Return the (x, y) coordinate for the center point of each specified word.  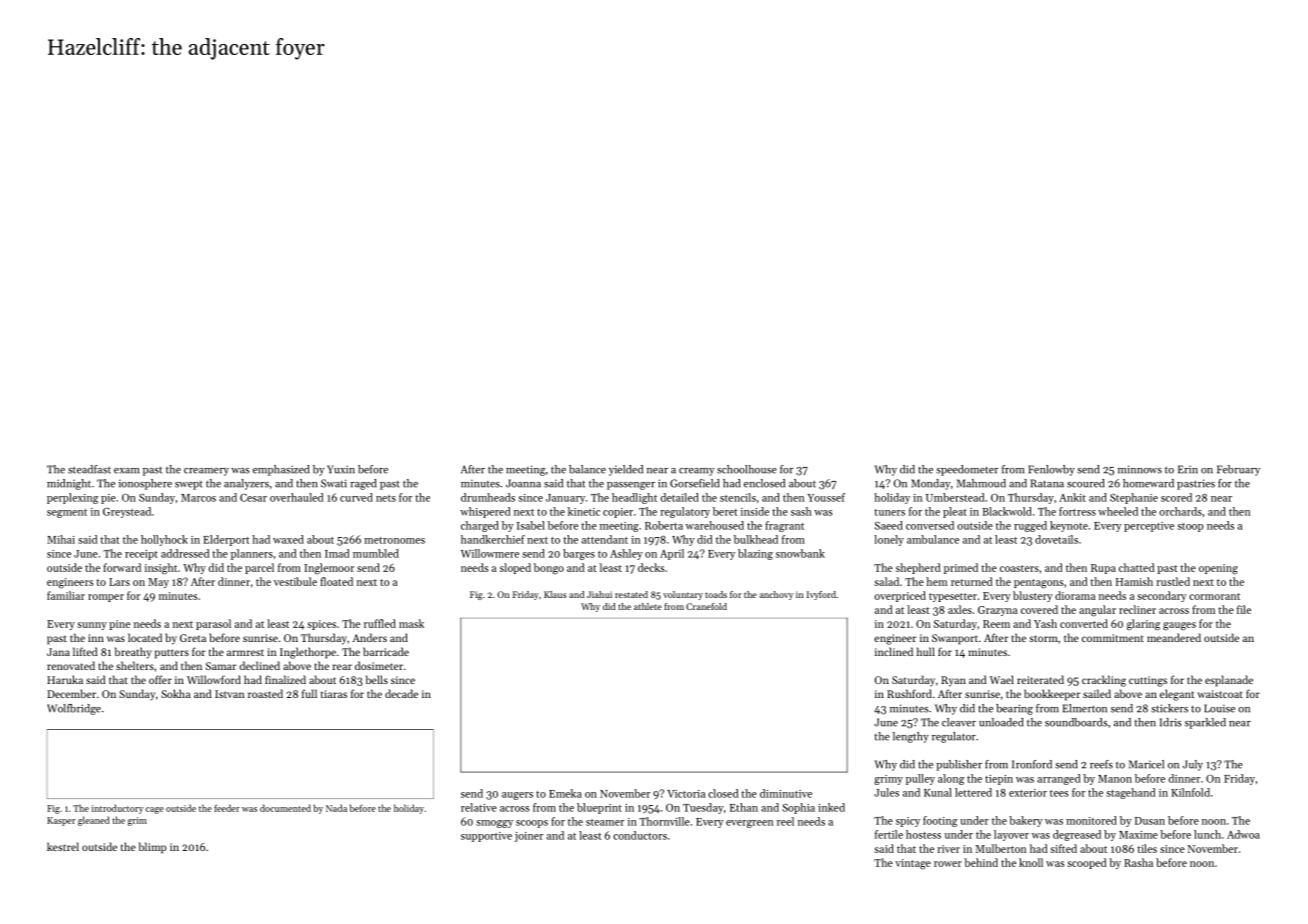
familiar (66, 595)
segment (67, 513)
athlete (648, 606)
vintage (913, 864)
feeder (227, 808)
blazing (755, 554)
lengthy (911, 737)
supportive (486, 837)
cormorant (1214, 596)
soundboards (1076, 722)
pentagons (1039, 584)
